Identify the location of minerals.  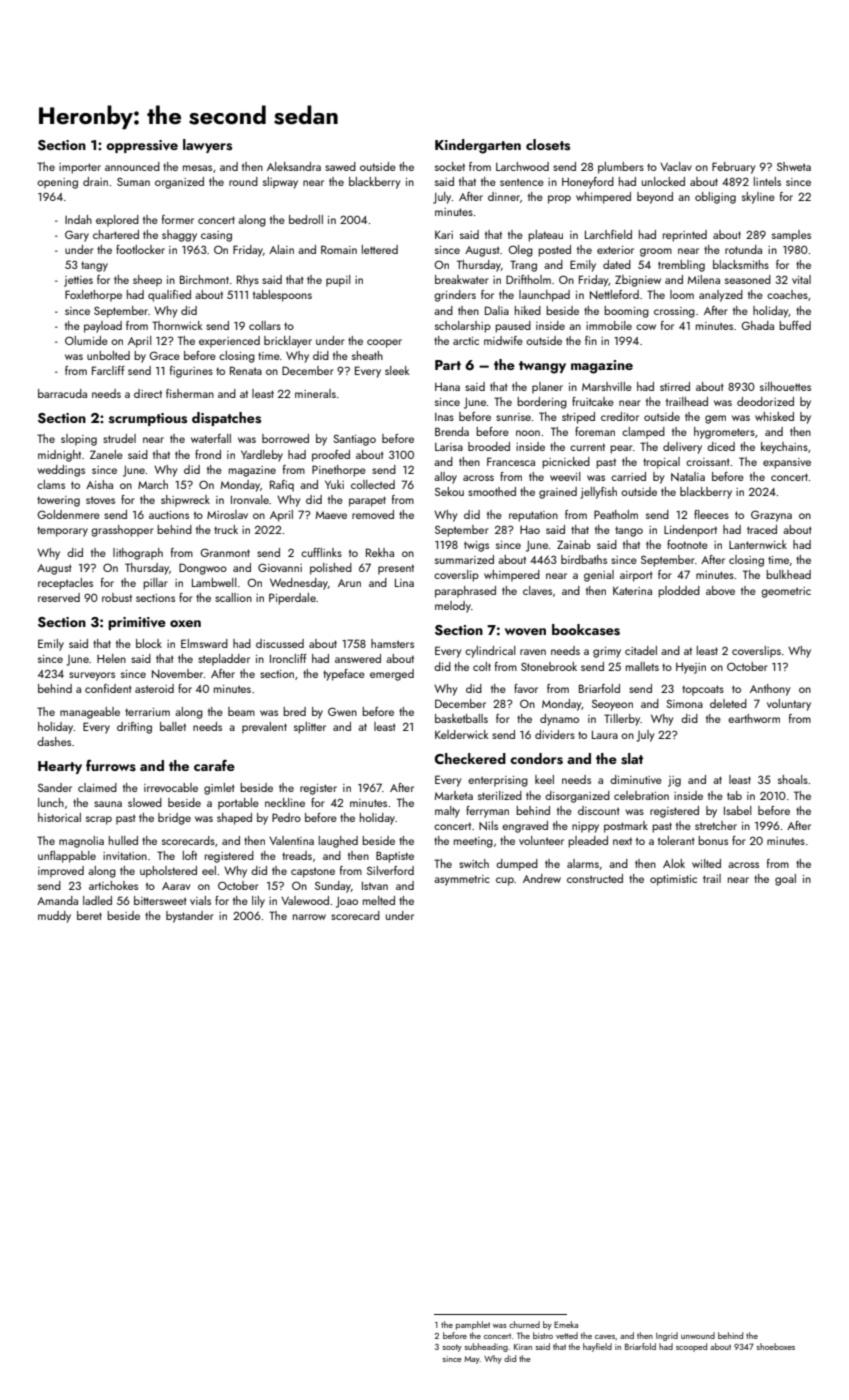
(315, 393).
